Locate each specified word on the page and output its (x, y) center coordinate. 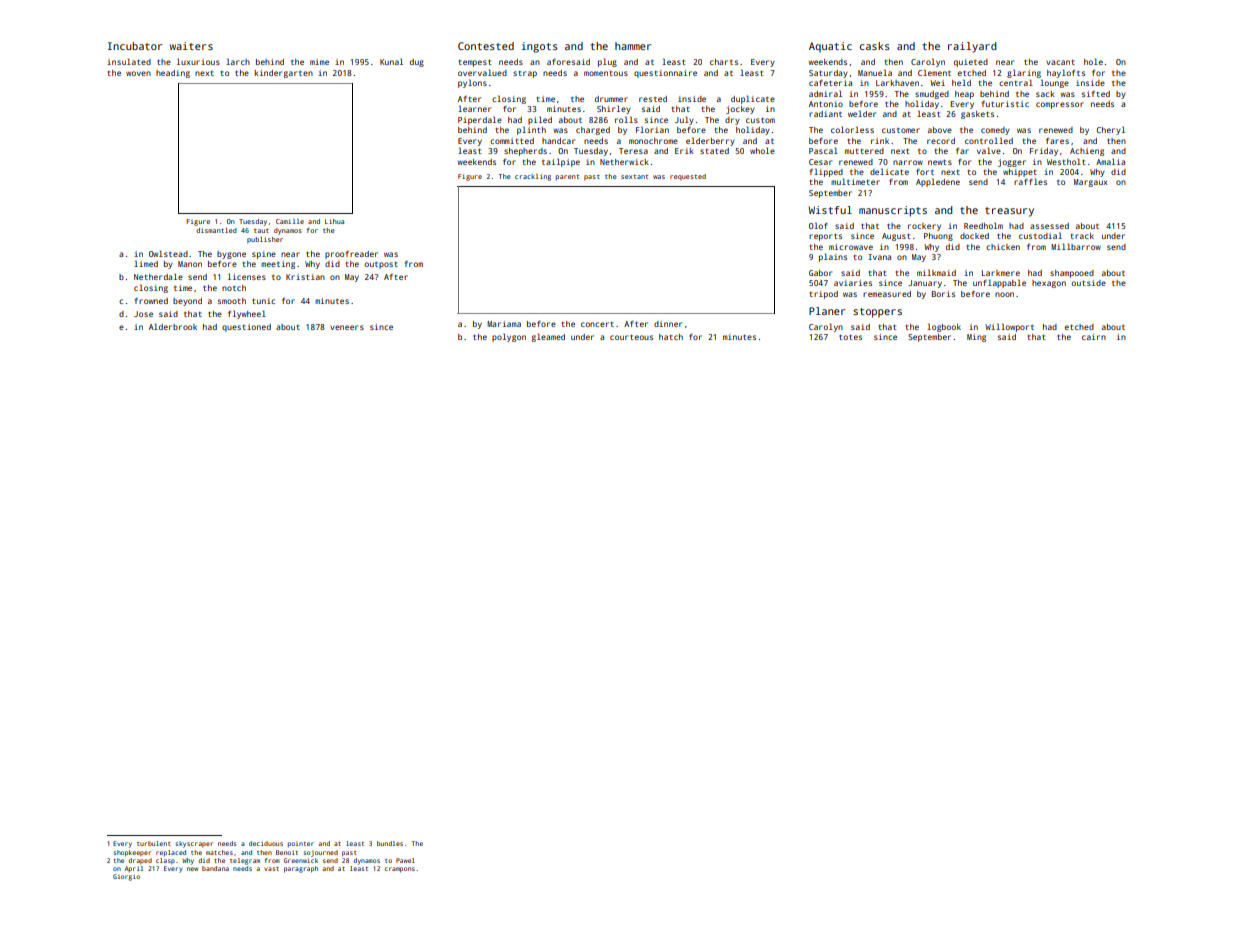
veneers (347, 327)
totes (850, 337)
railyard (972, 47)
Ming (976, 338)
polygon (509, 338)
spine (264, 255)
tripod (824, 295)
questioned (246, 328)
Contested (486, 46)
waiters (191, 46)
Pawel (405, 860)
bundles (390, 843)
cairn (1094, 337)
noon (1004, 294)
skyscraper (194, 844)
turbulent (154, 843)
